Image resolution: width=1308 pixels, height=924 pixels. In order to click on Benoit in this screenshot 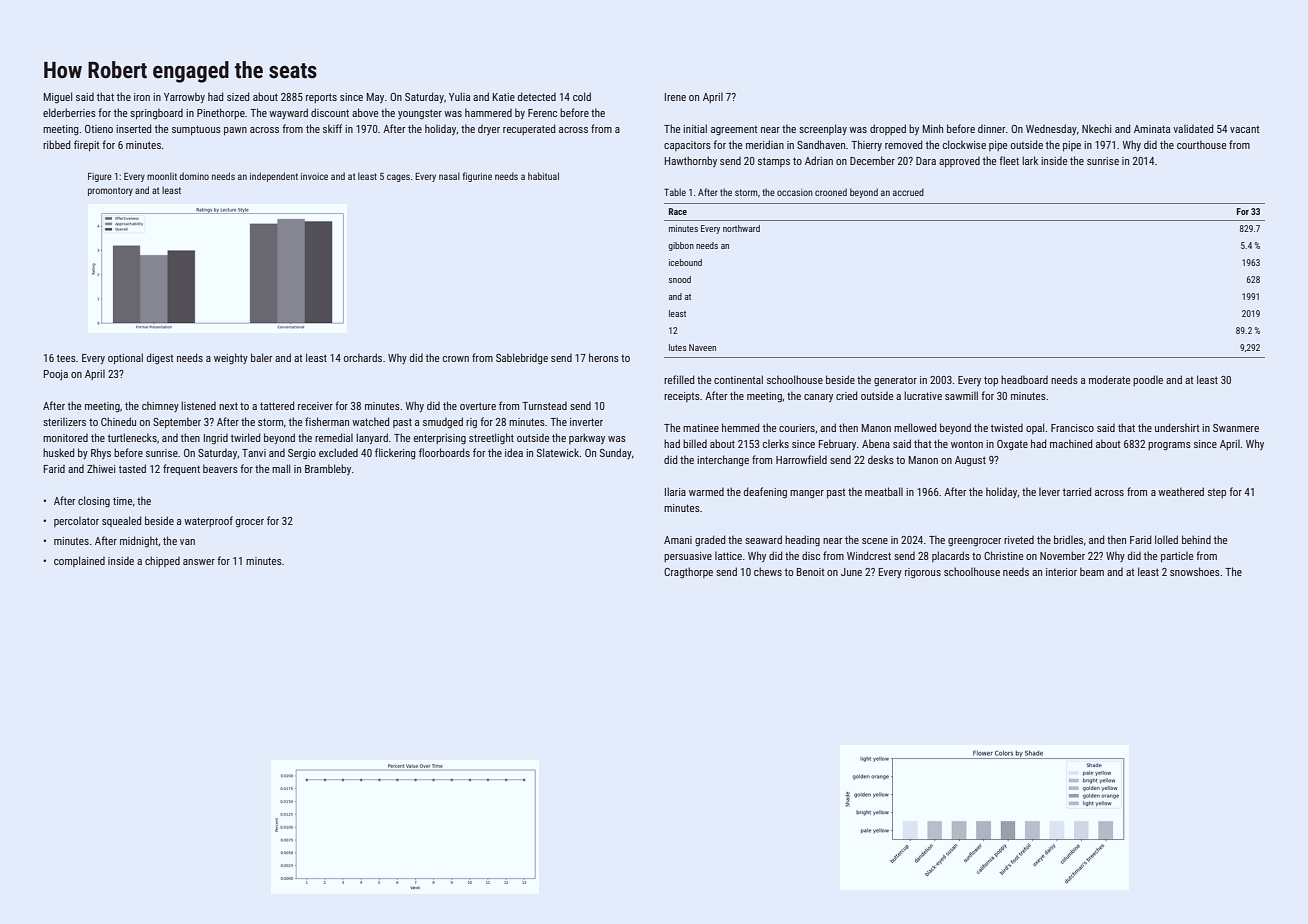, I will do `click(810, 572)`.
